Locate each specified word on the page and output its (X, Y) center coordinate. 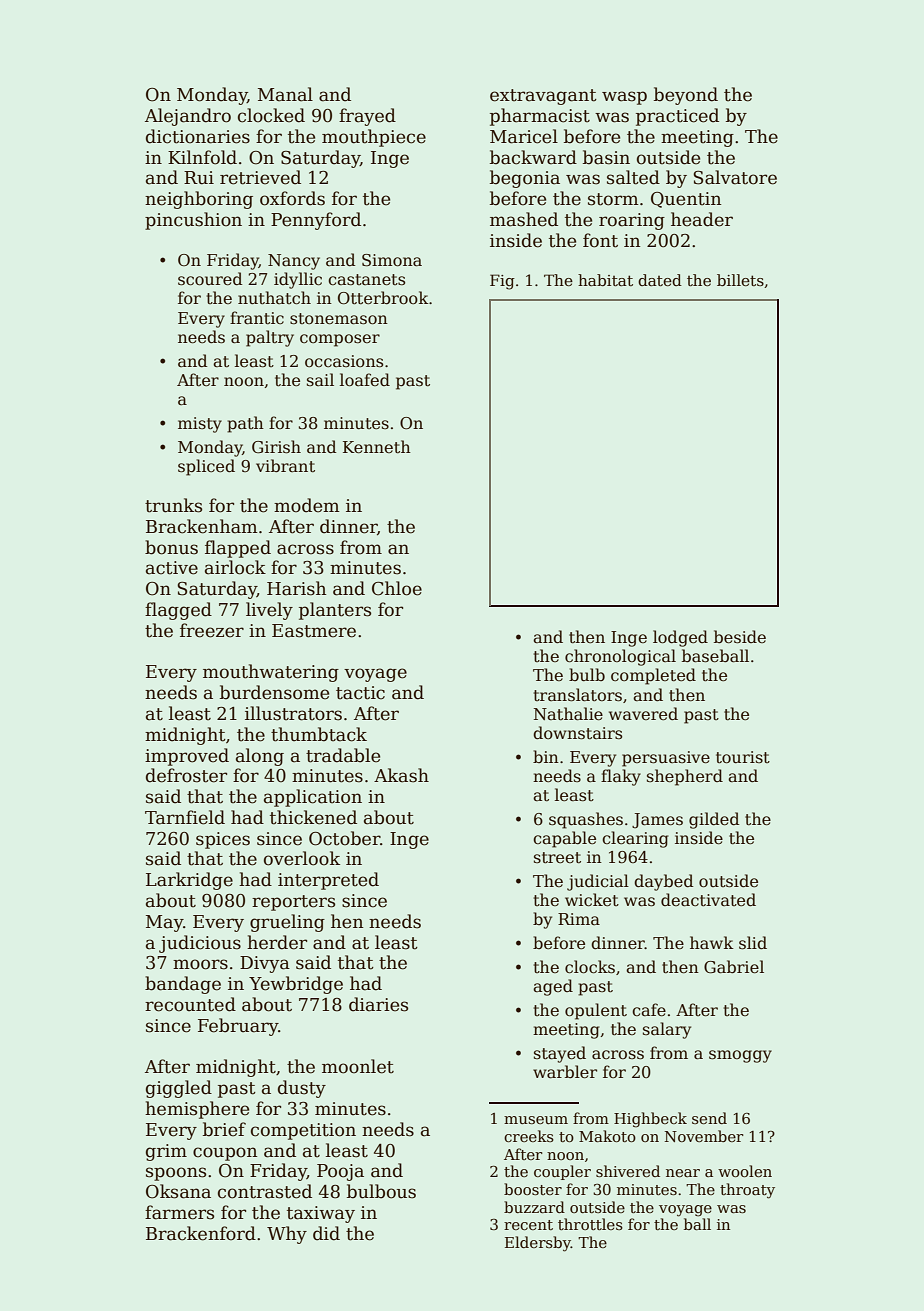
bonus (171, 547)
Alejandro (188, 117)
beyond (686, 96)
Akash (401, 775)
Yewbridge (296, 985)
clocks (590, 967)
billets (740, 280)
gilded (714, 820)
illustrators (293, 713)
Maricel (524, 136)
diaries (378, 1004)
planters (335, 611)
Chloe (397, 588)
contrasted (265, 1191)
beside (740, 637)
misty (200, 425)
